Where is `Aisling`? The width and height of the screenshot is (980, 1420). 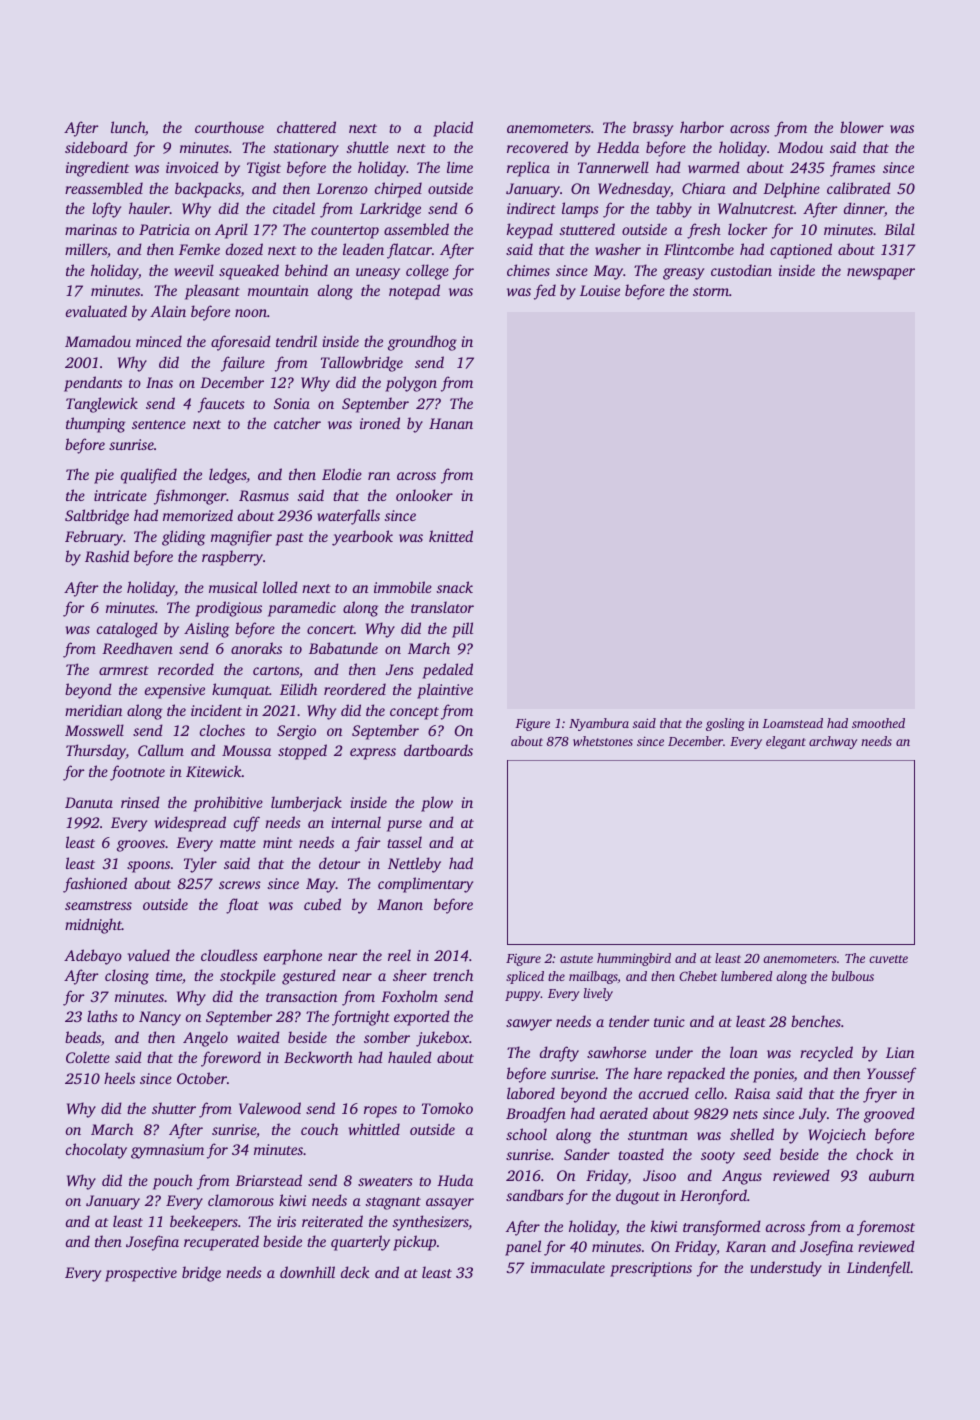 Aisling is located at coordinates (206, 630).
